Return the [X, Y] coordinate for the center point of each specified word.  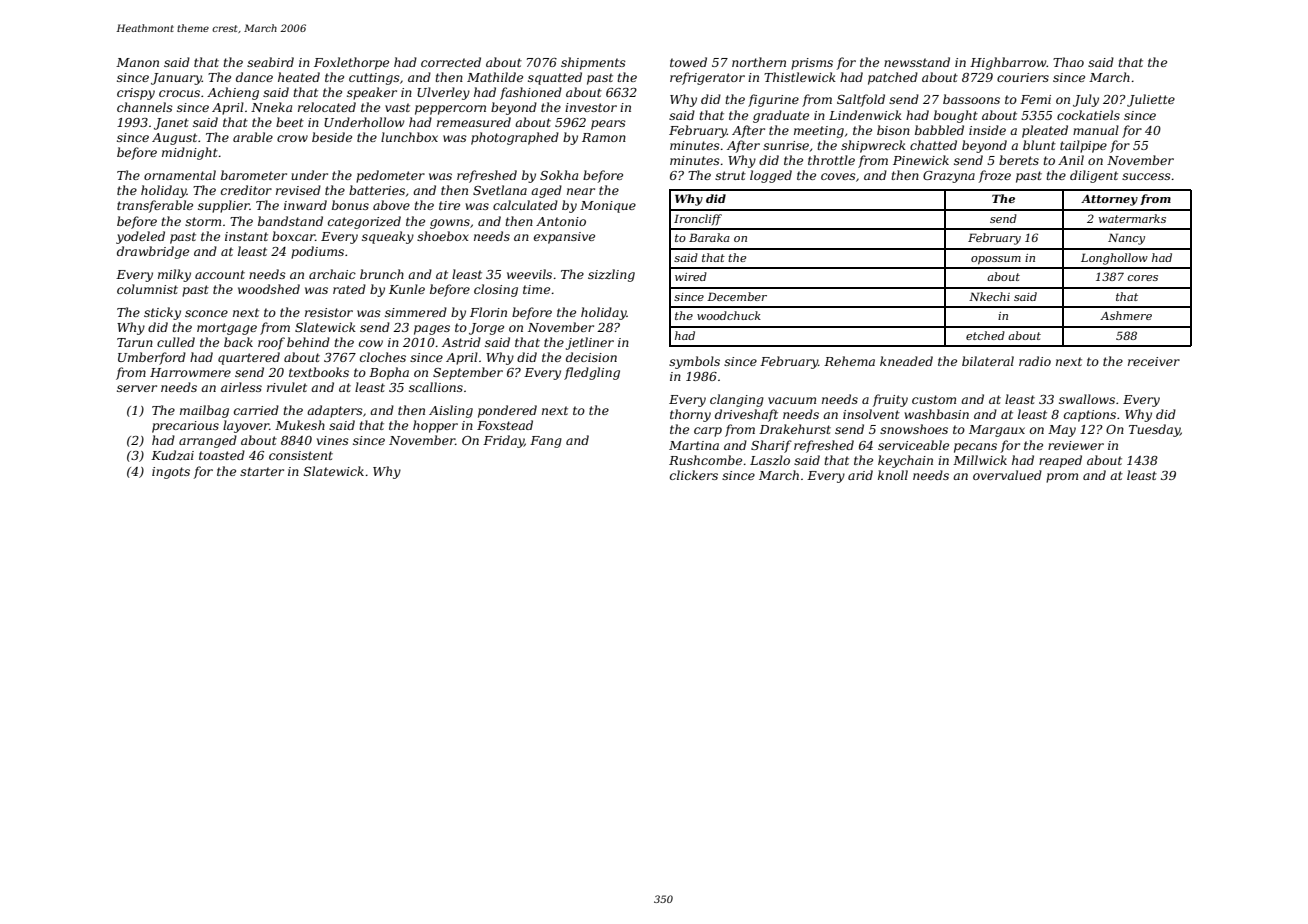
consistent [301, 455]
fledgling [592, 373]
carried [256, 410]
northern [759, 62]
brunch [382, 274]
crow [292, 138]
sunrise [786, 145]
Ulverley [443, 93]
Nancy [1126, 239]
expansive [564, 238]
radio [1035, 361]
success [1146, 176]
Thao [1068, 62]
